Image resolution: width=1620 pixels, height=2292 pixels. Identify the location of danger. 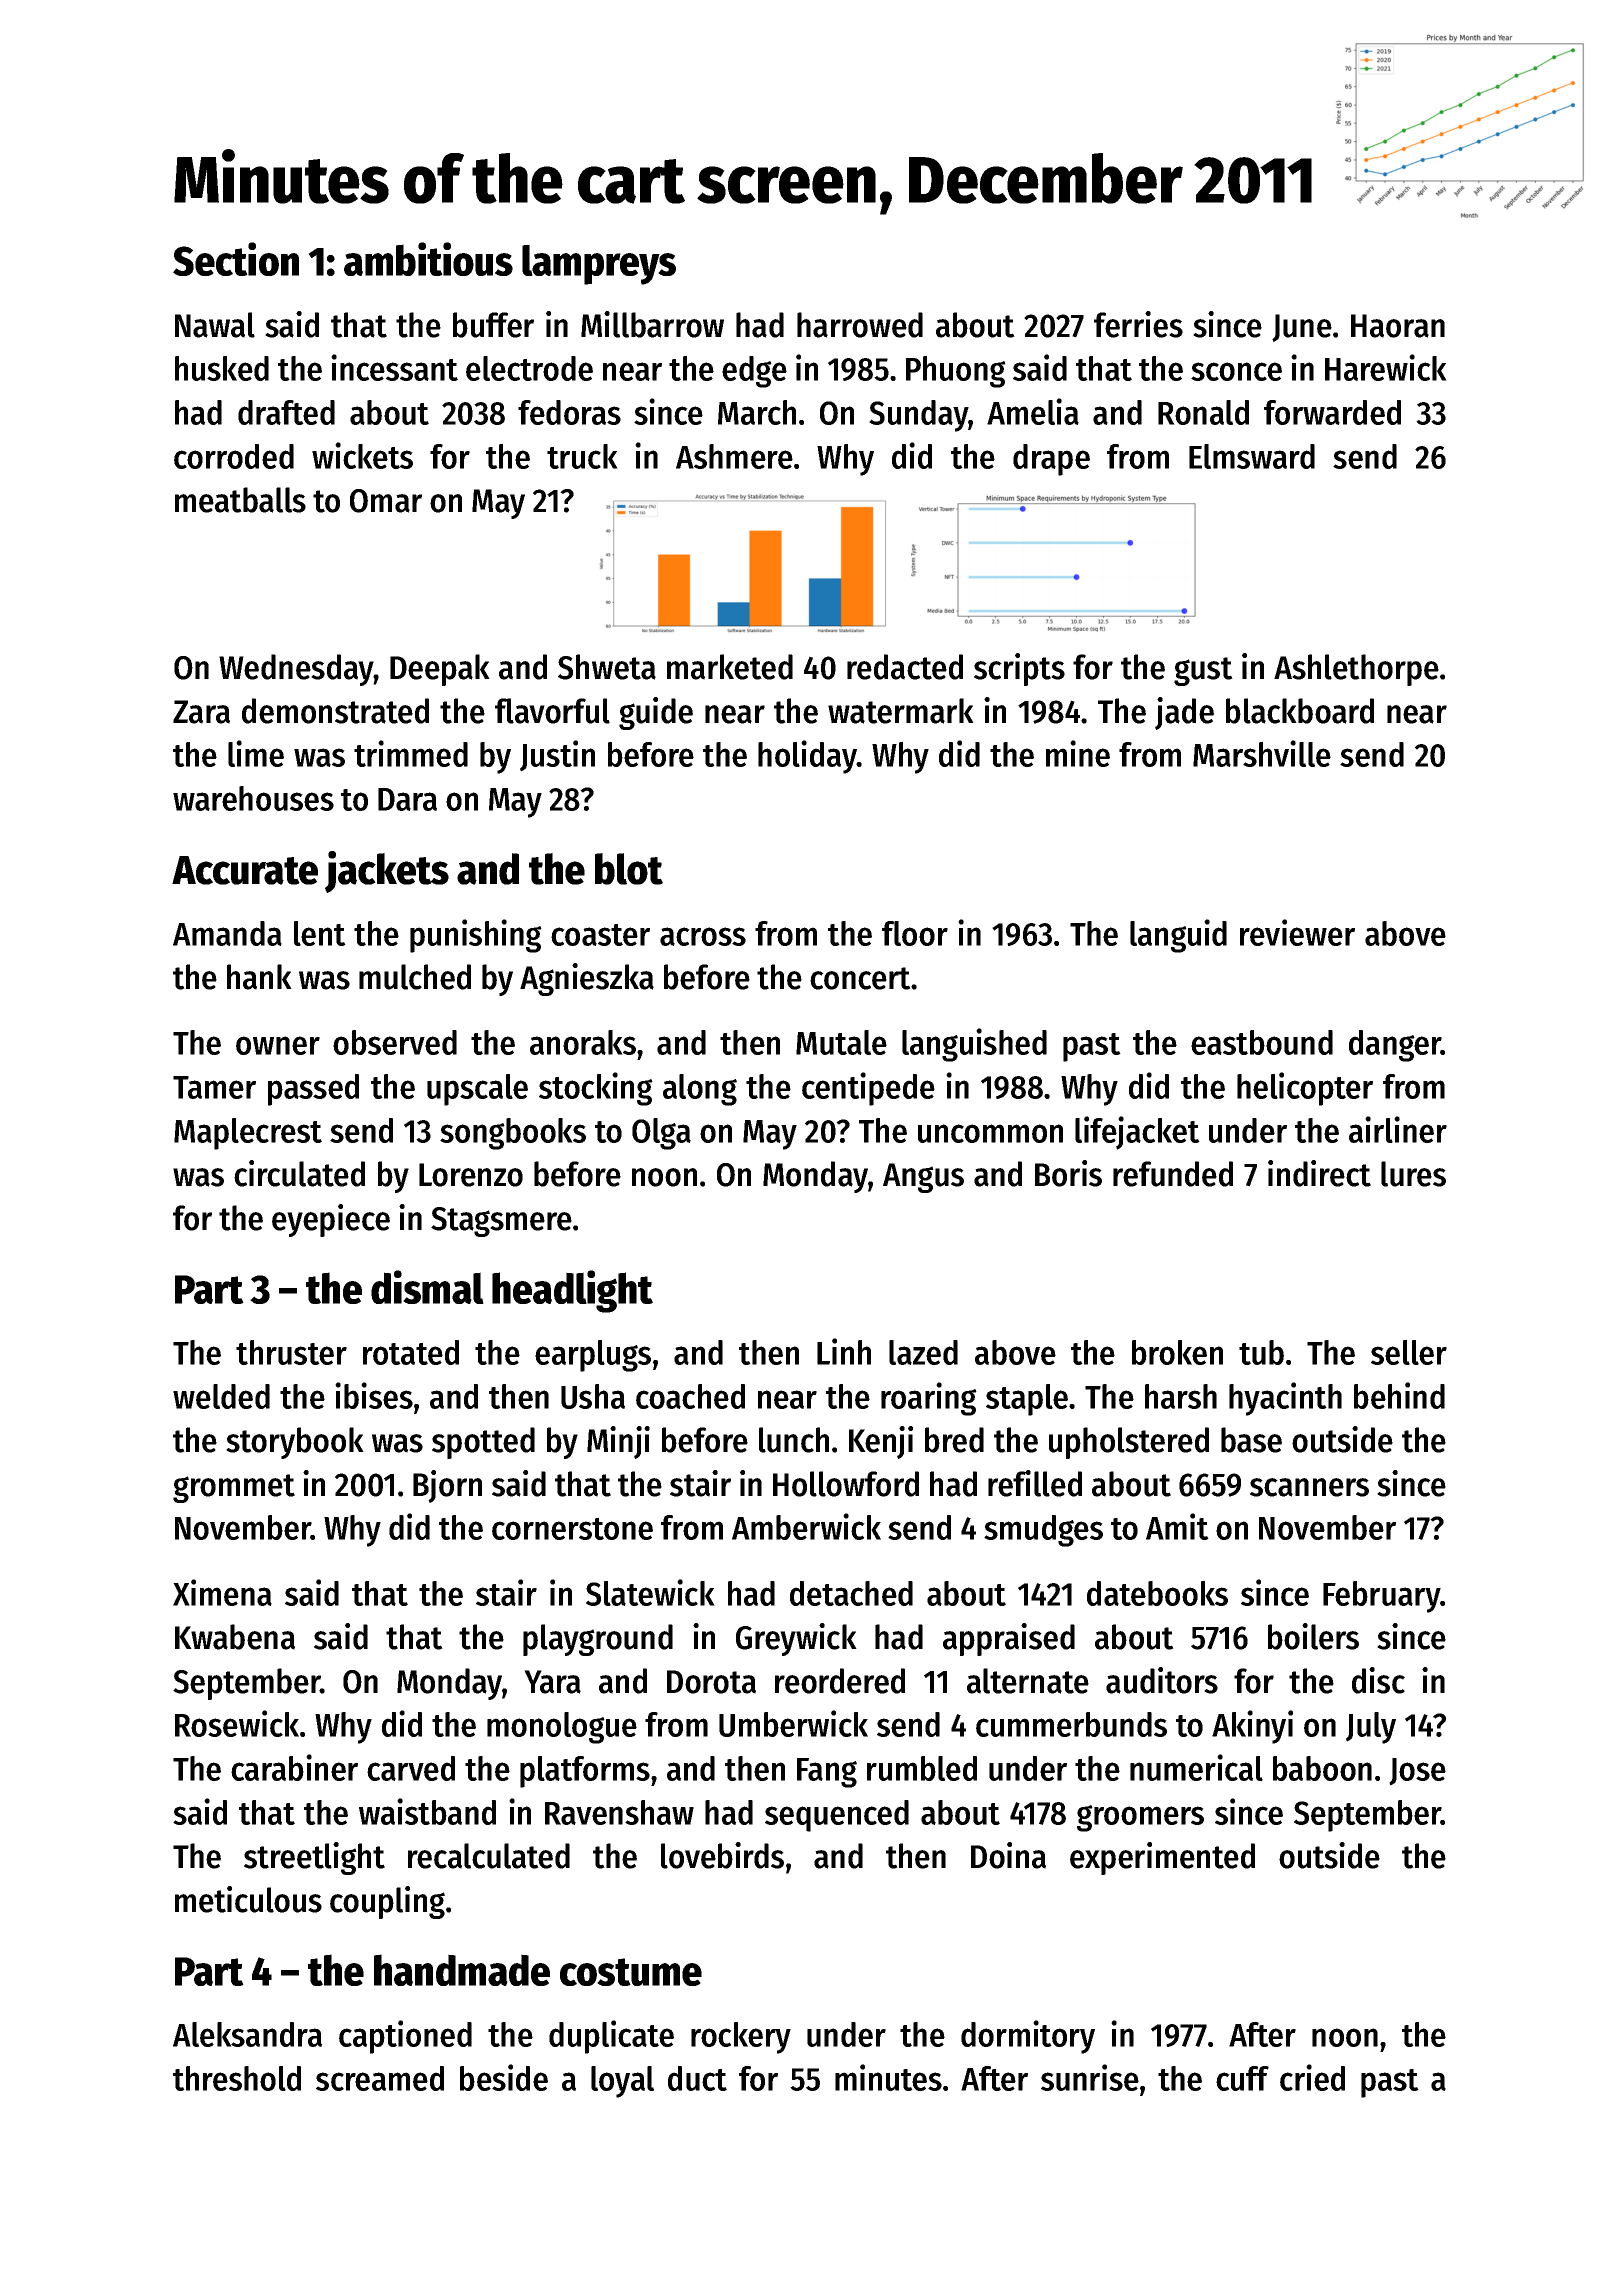
(1395, 1046).
